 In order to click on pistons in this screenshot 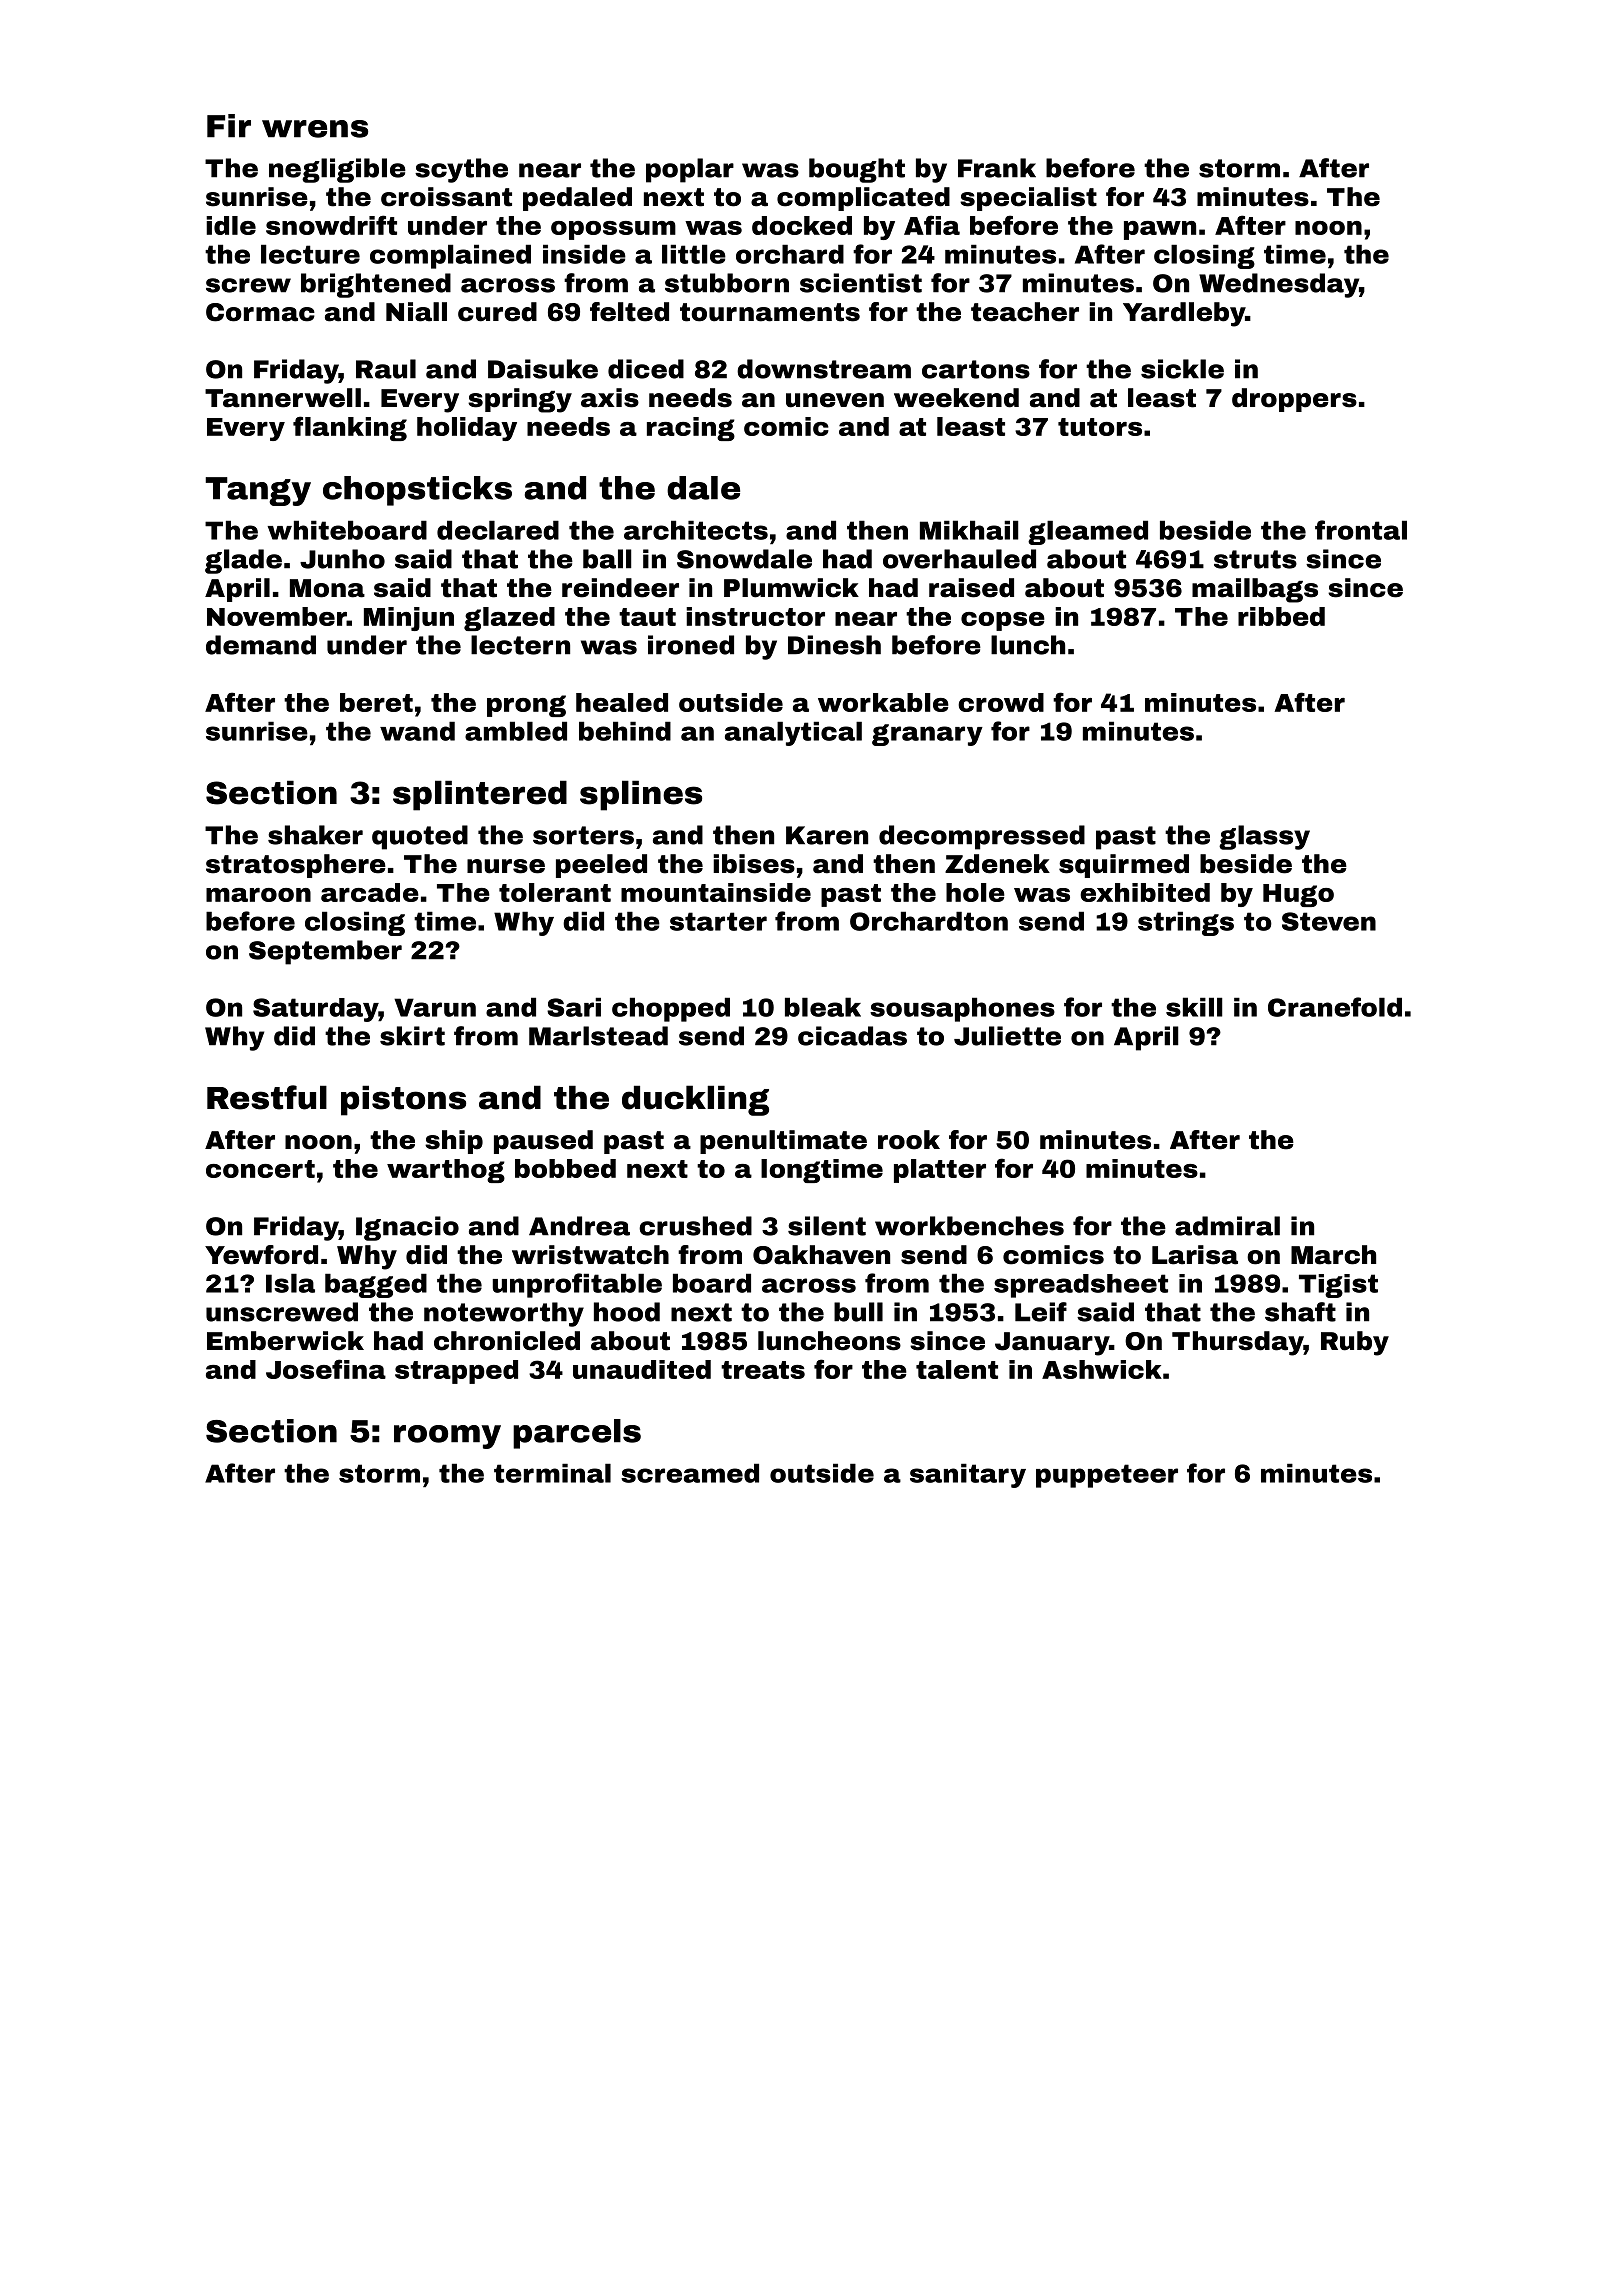, I will do `click(403, 1100)`.
